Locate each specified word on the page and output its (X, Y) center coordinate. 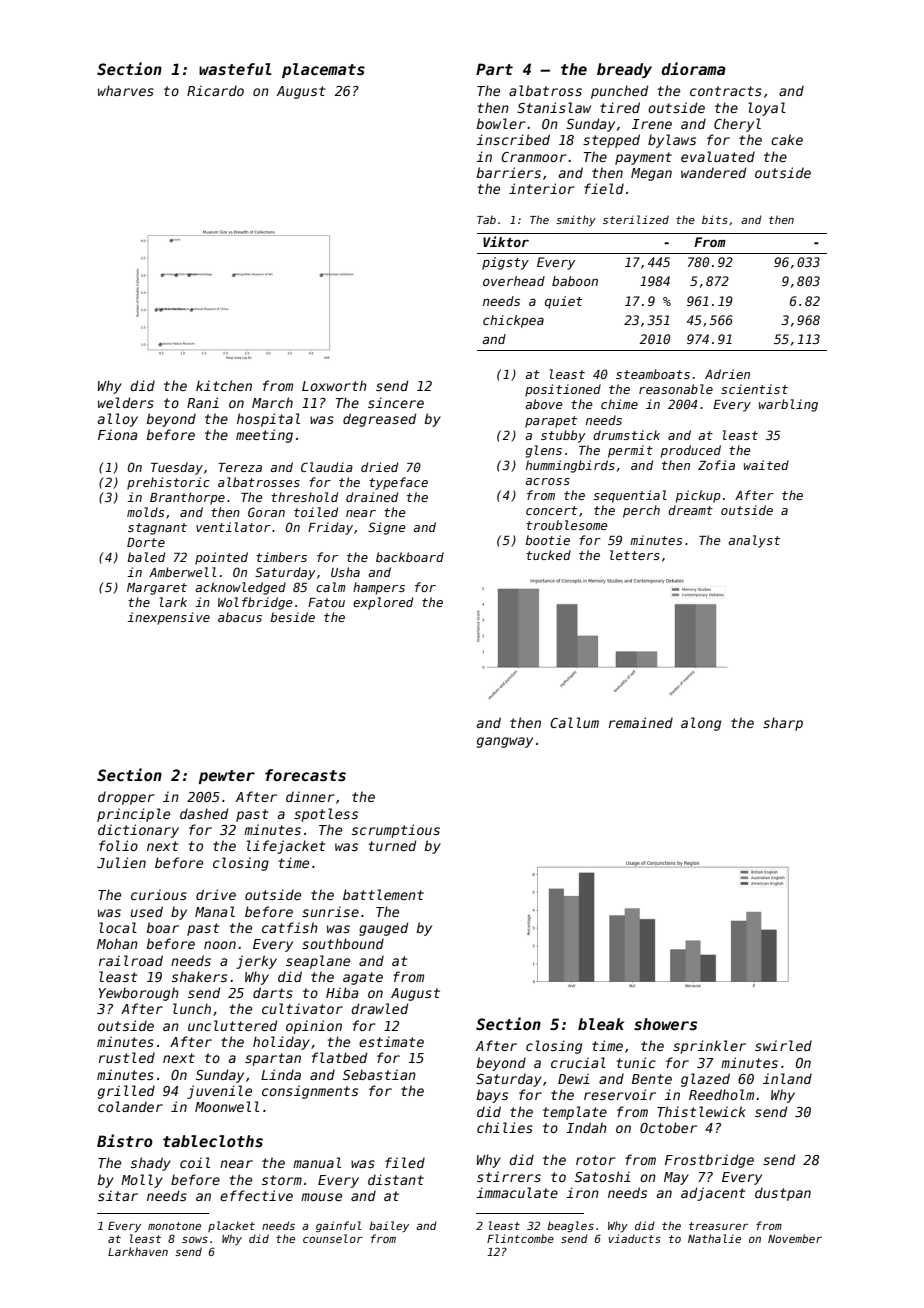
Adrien (727, 374)
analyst (754, 541)
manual (317, 1162)
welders (126, 402)
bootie (547, 540)
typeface (398, 483)
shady (151, 1164)
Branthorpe (187, 498)
